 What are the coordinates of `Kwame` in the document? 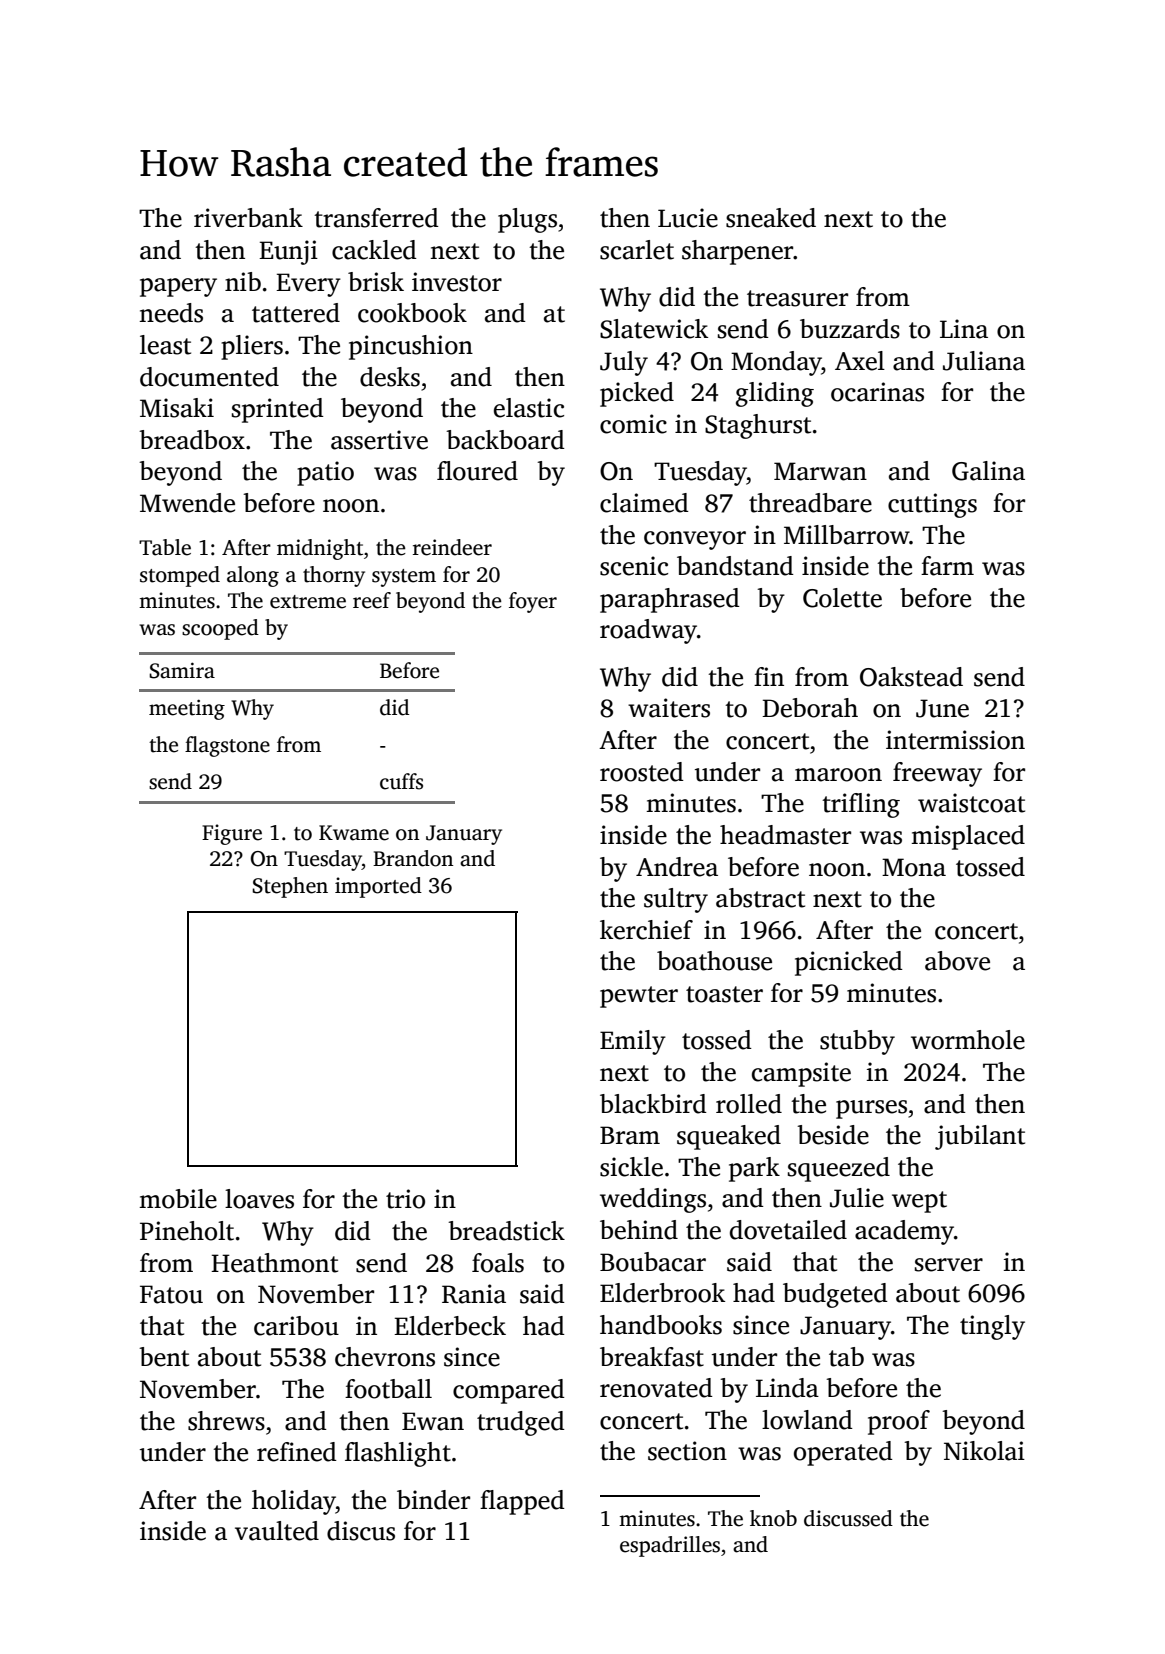 It's located at (354, 833).
